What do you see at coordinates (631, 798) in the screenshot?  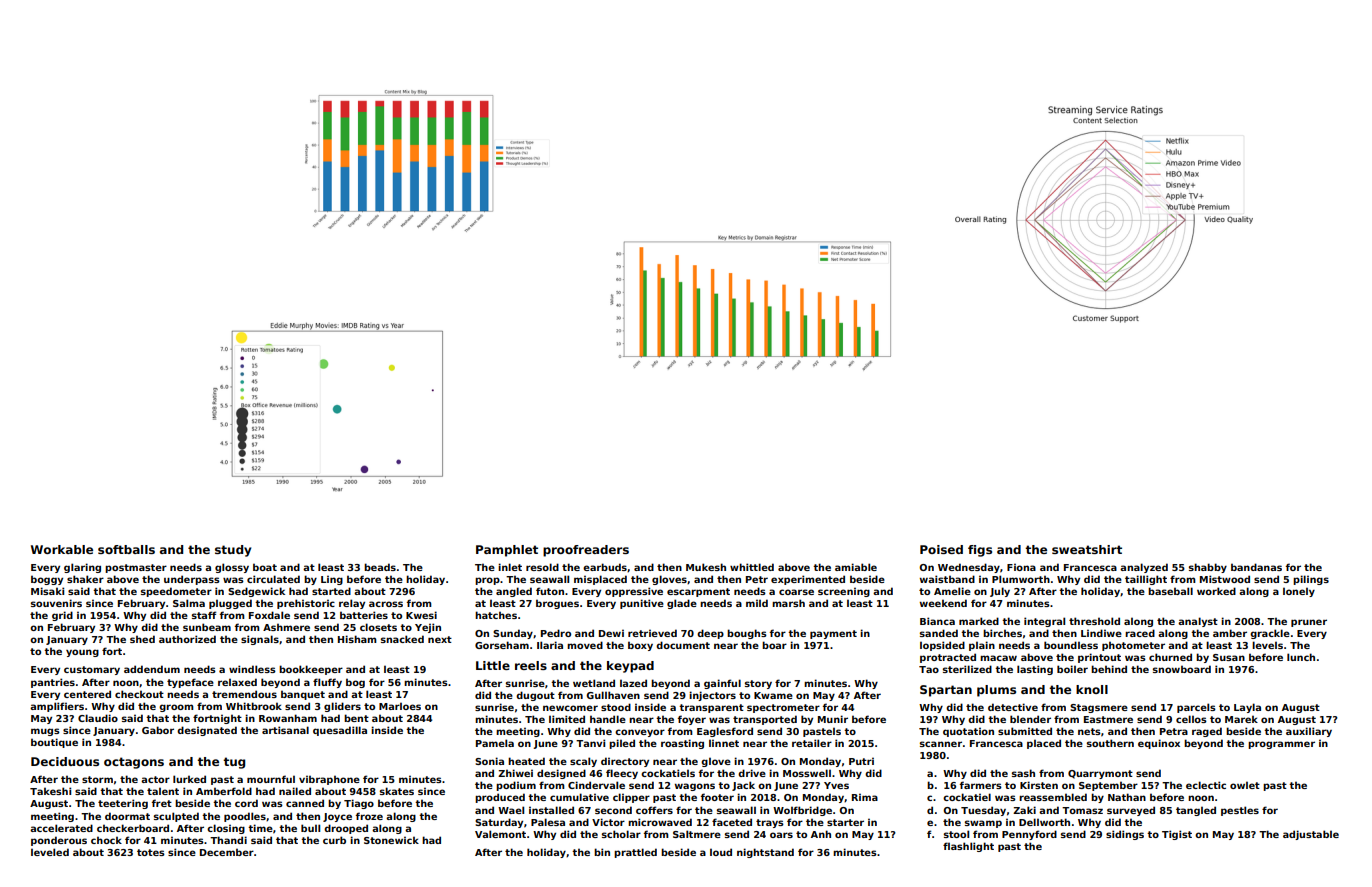 I see `clipper` at bounding box center [631, 798].
